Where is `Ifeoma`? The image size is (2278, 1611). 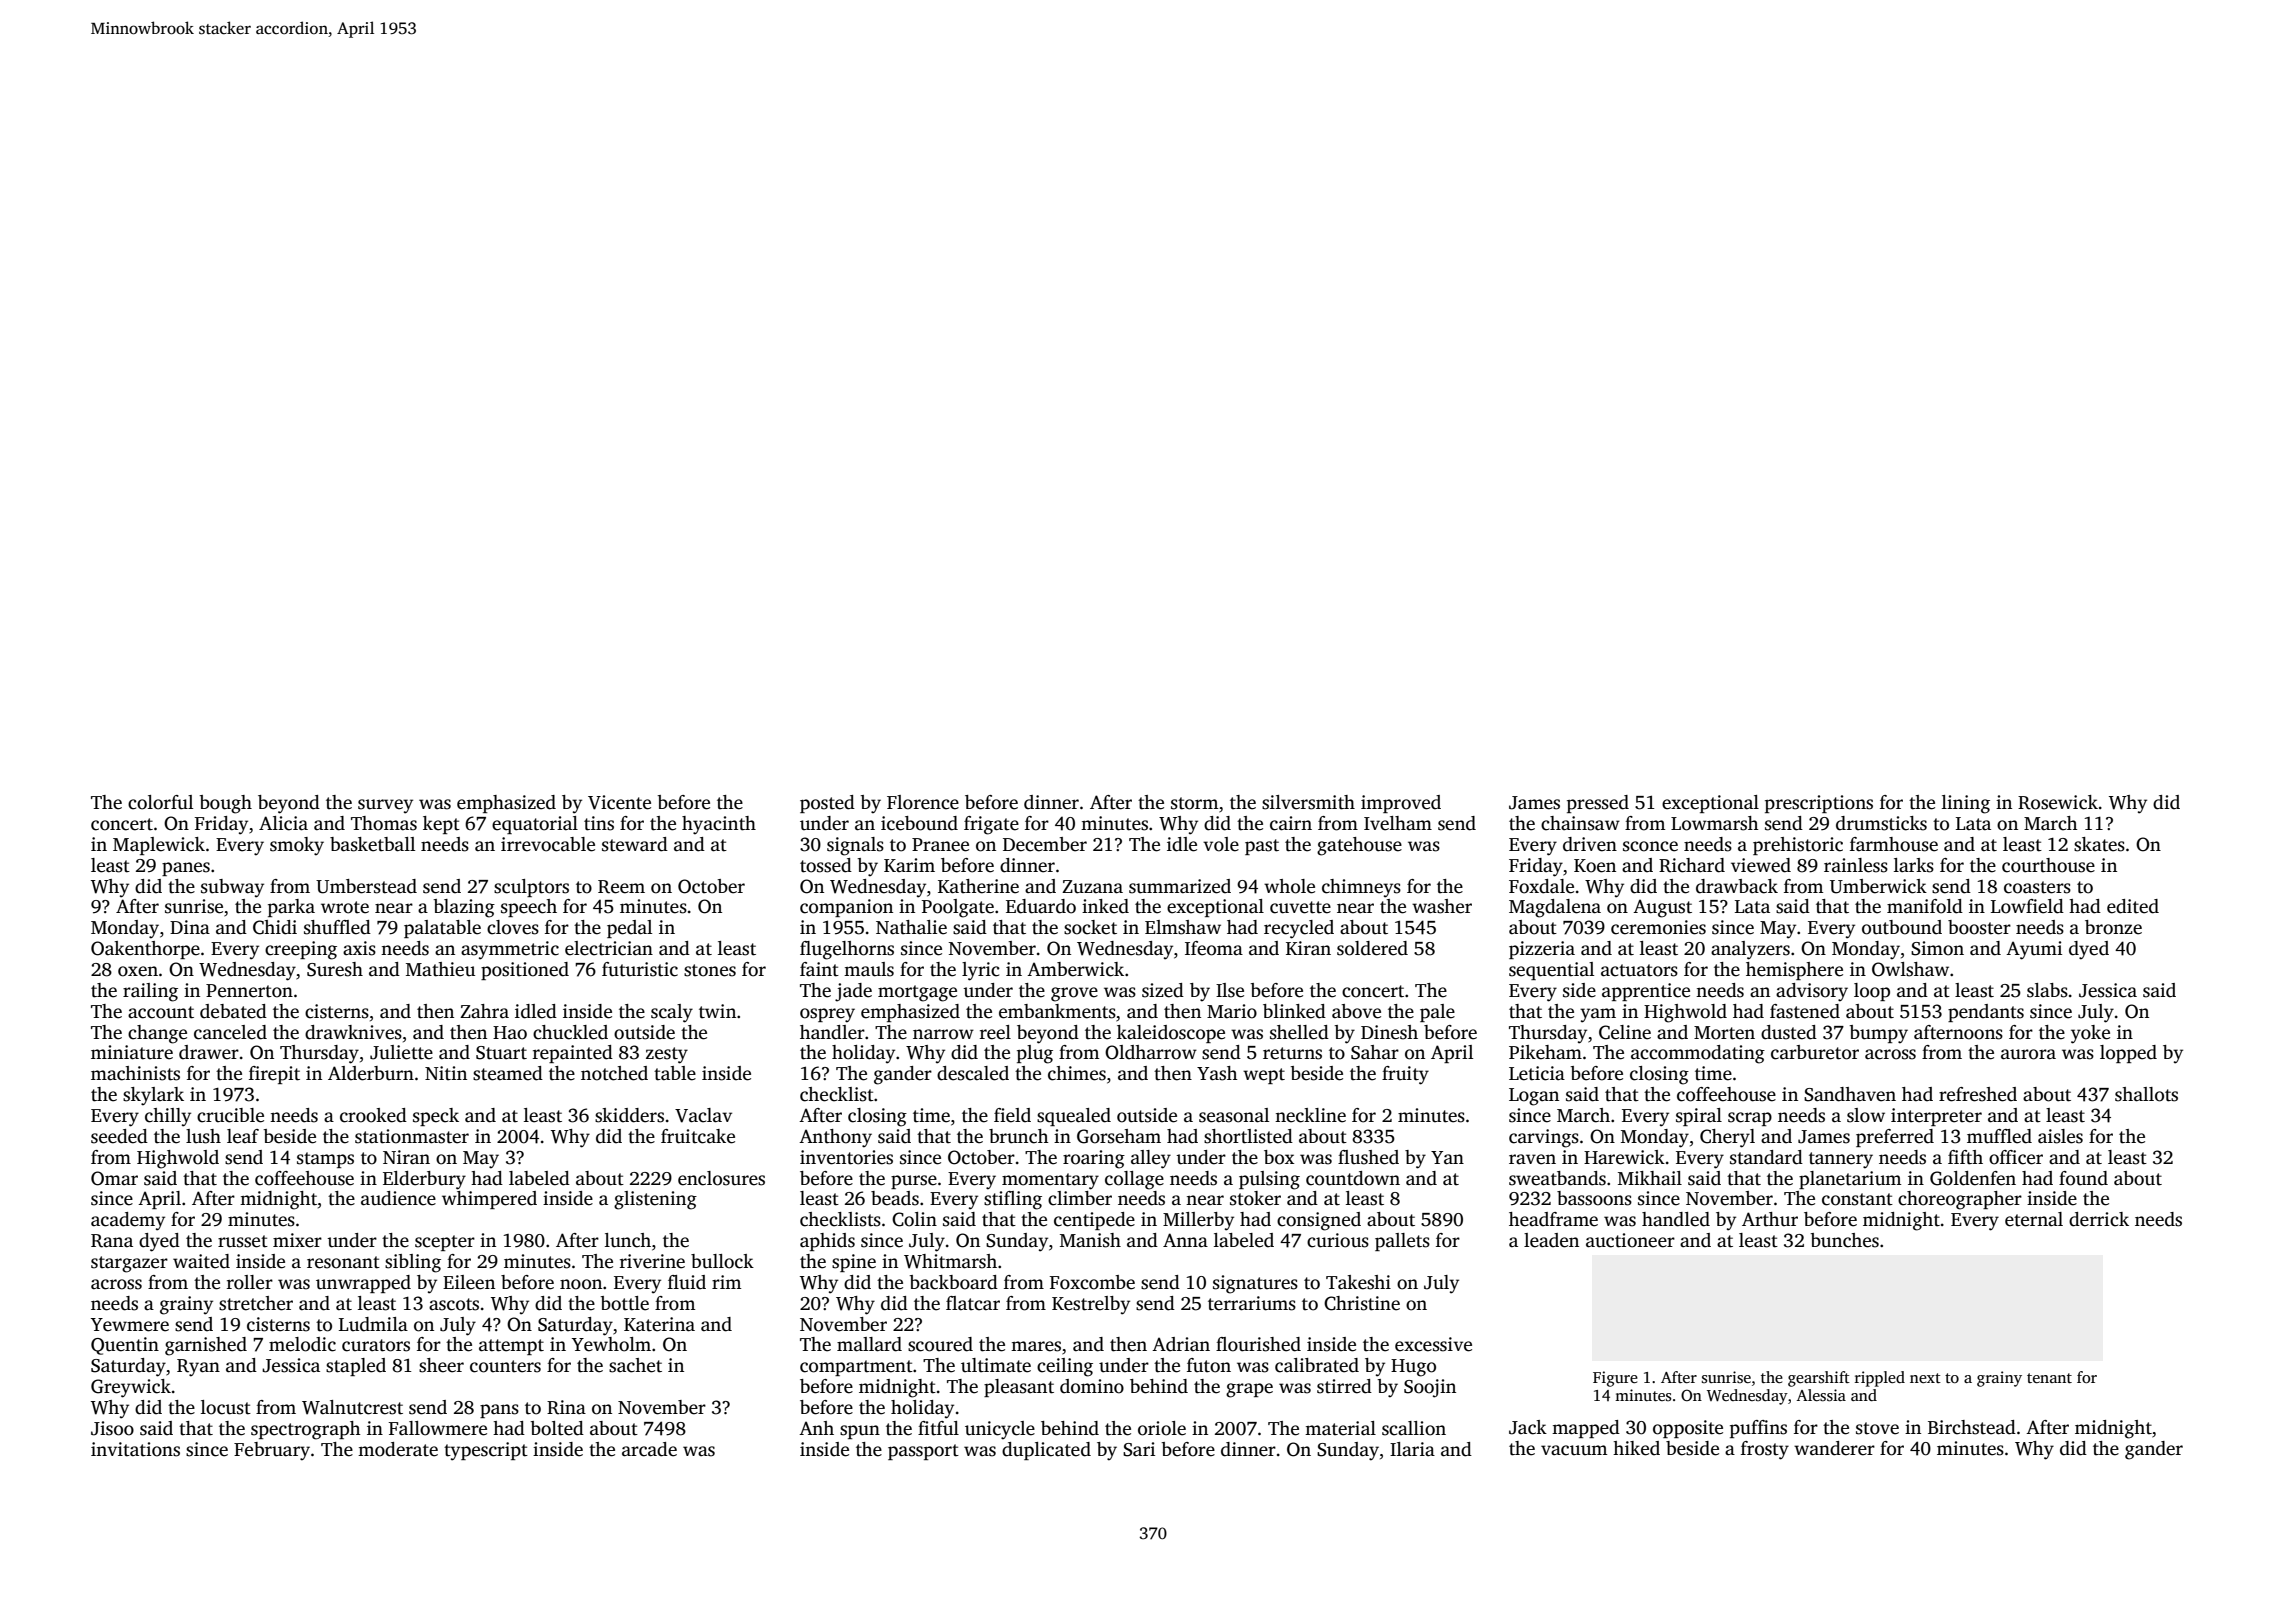 Ifeoma is located at coordinates (1214, 948).
